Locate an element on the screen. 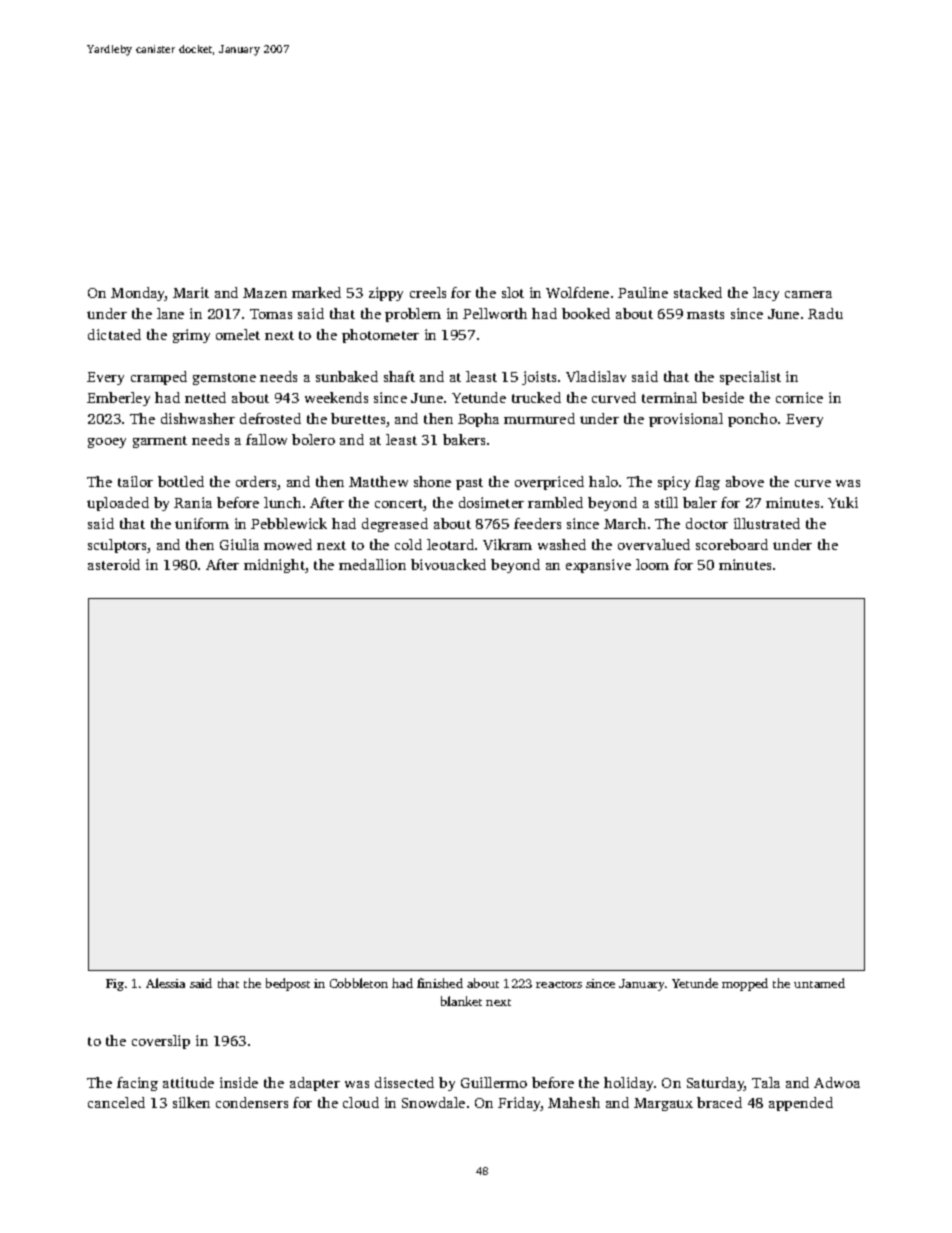  loom is located at coordinates (652, 564).
